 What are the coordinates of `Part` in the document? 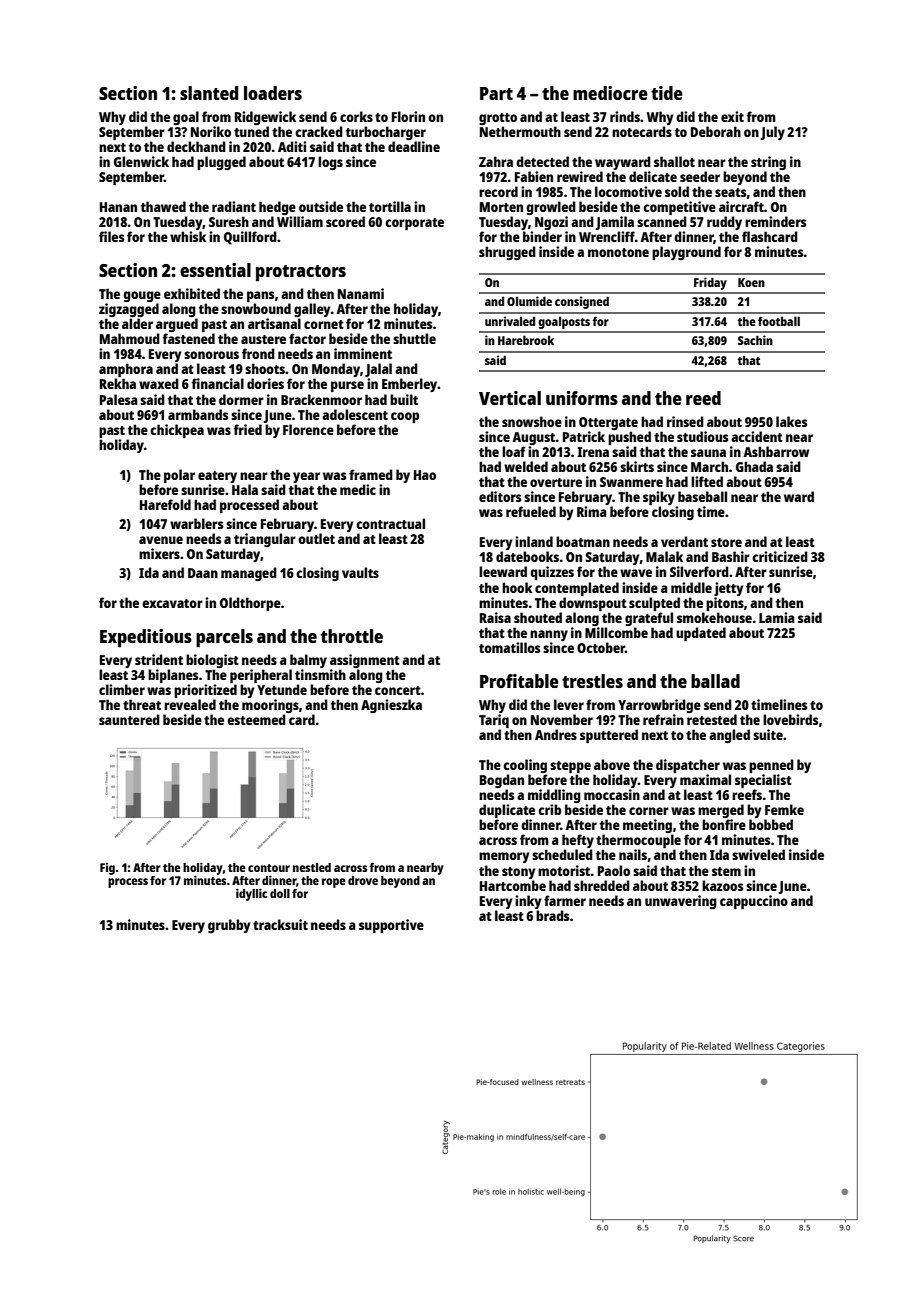 It's located at (496, 93).
